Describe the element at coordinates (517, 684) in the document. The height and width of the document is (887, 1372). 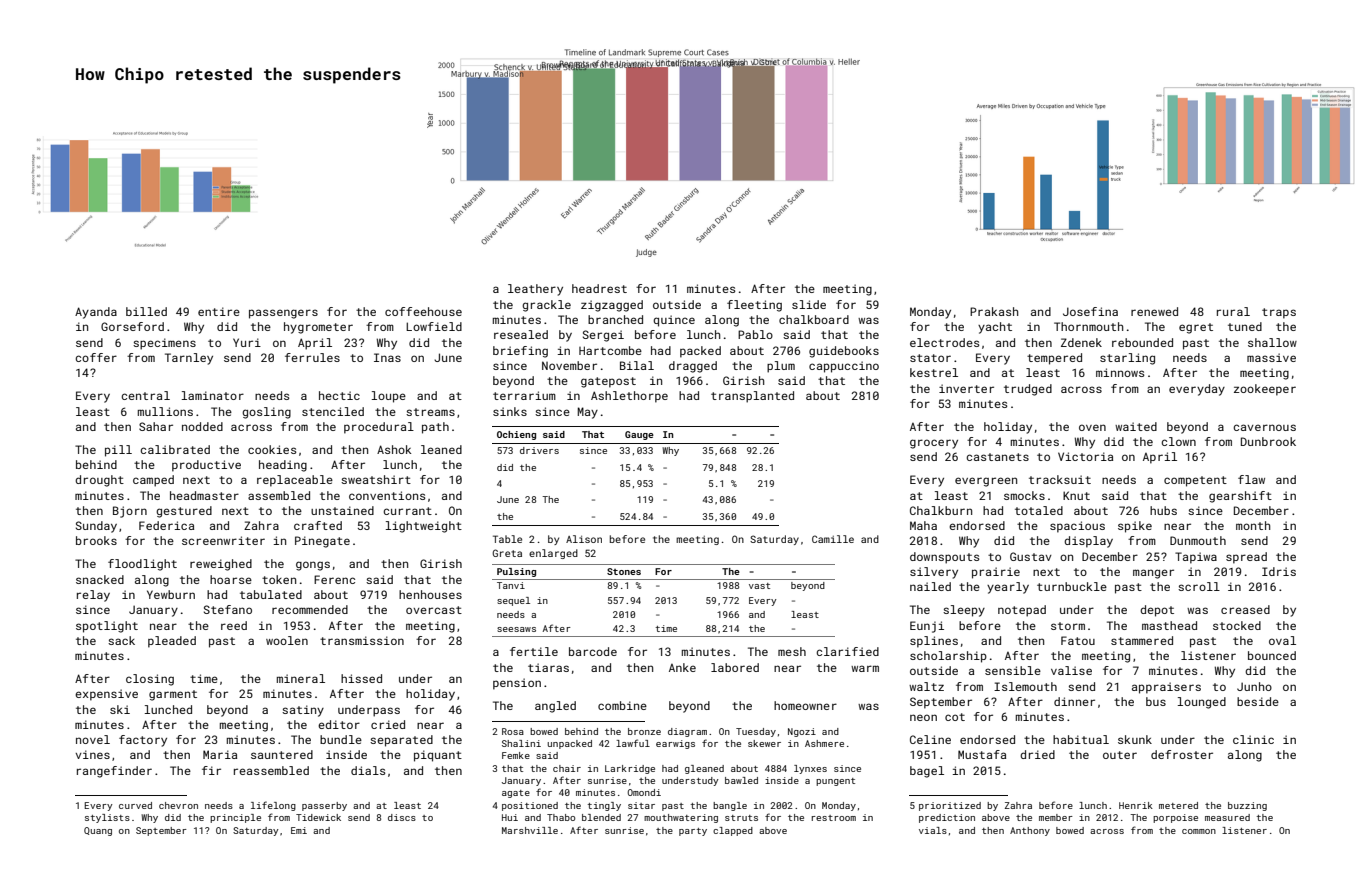
I see `pension` at that location.
